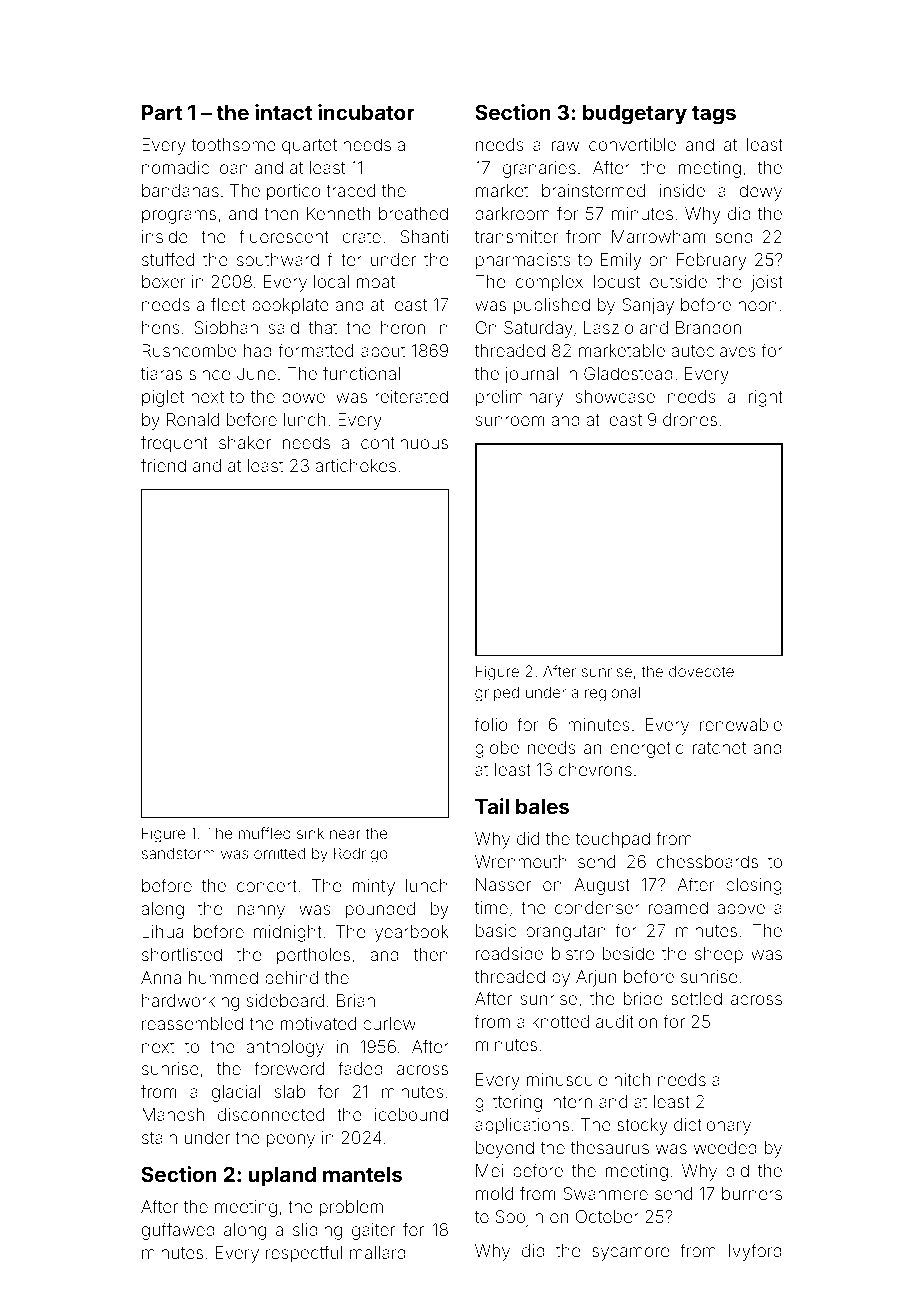 The height and width of the document is (1314, 924). Describe the element at coordinates (612, 694) in the document. I see `regional` at that location.
